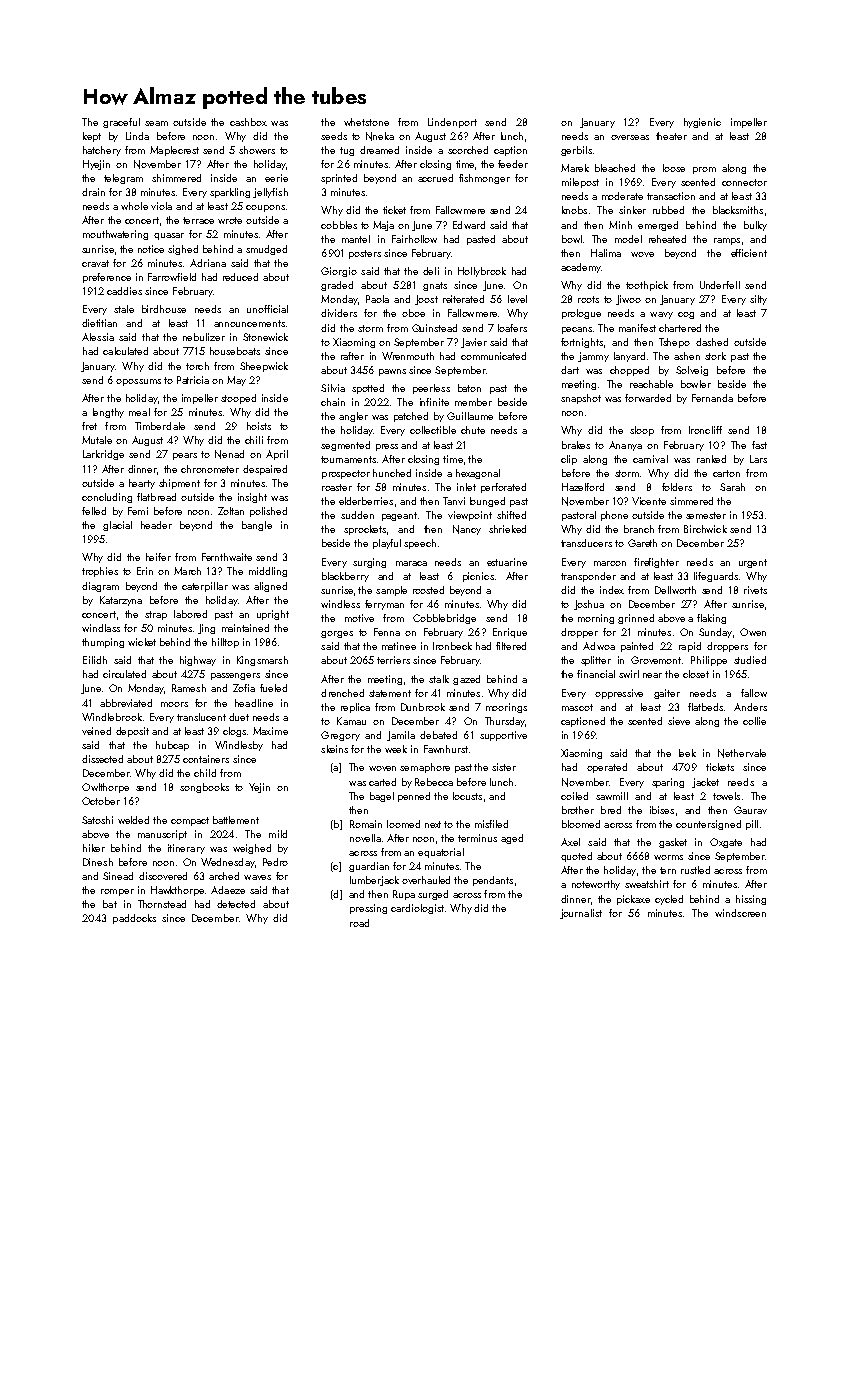  I want to click on Joost, so click(426, 300).
